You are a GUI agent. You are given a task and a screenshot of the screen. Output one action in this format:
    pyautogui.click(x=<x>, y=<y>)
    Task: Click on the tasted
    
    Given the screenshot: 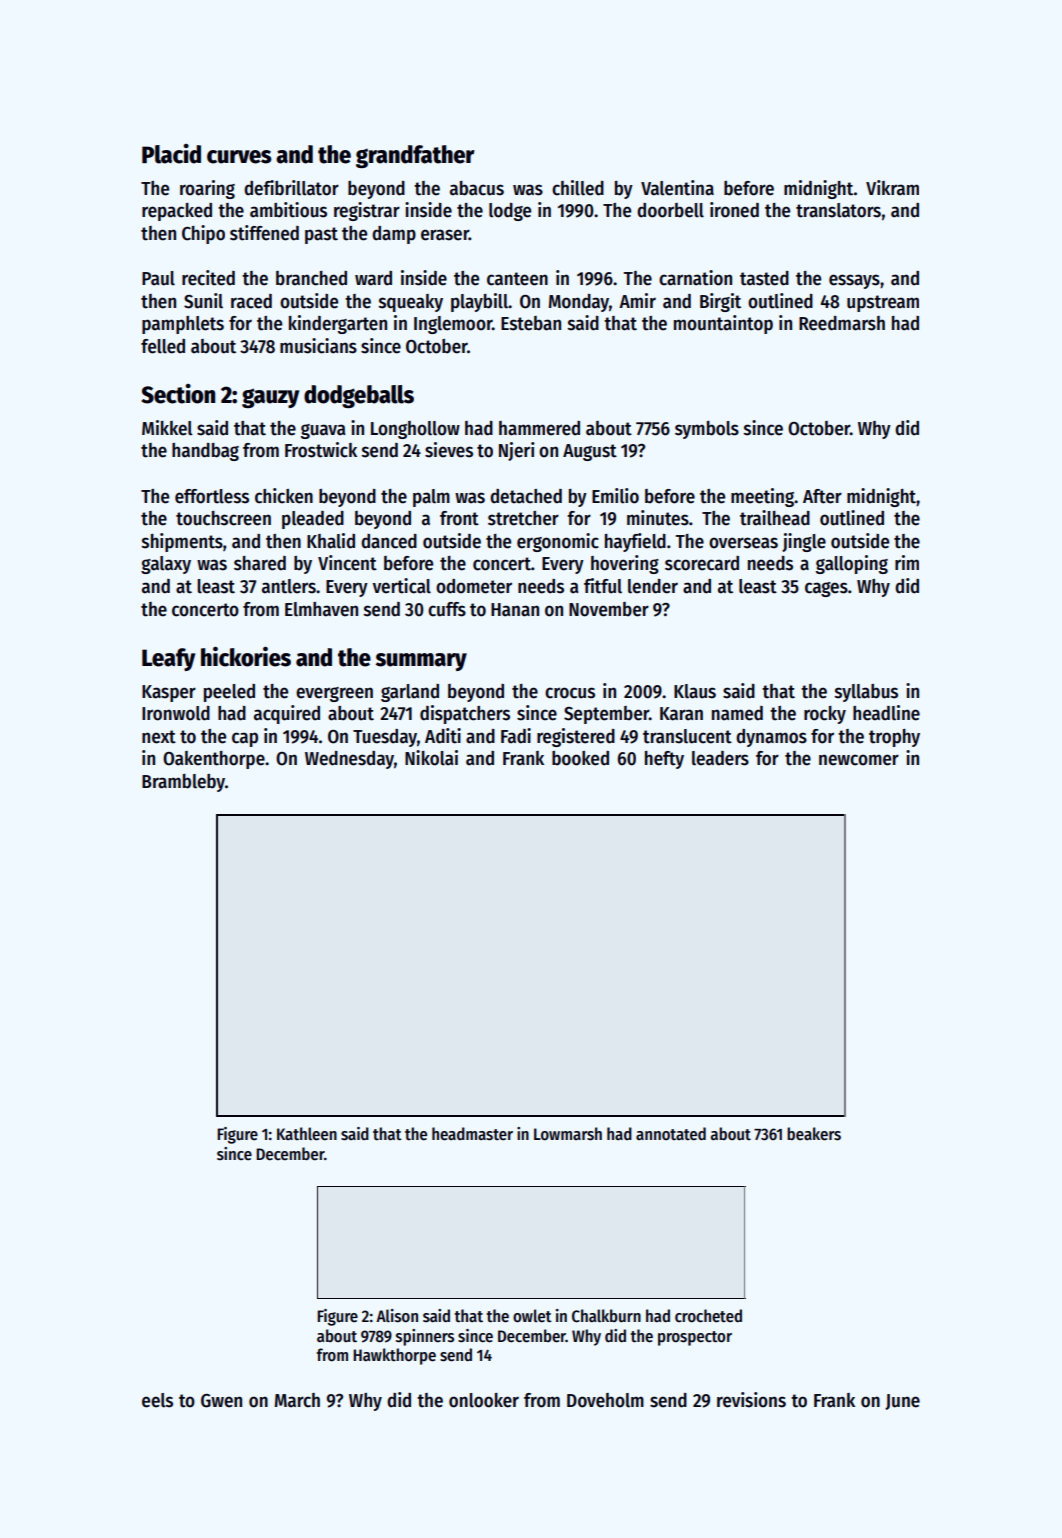 What is the action you would take?
    pyautogui.click(x=764, y=278)
